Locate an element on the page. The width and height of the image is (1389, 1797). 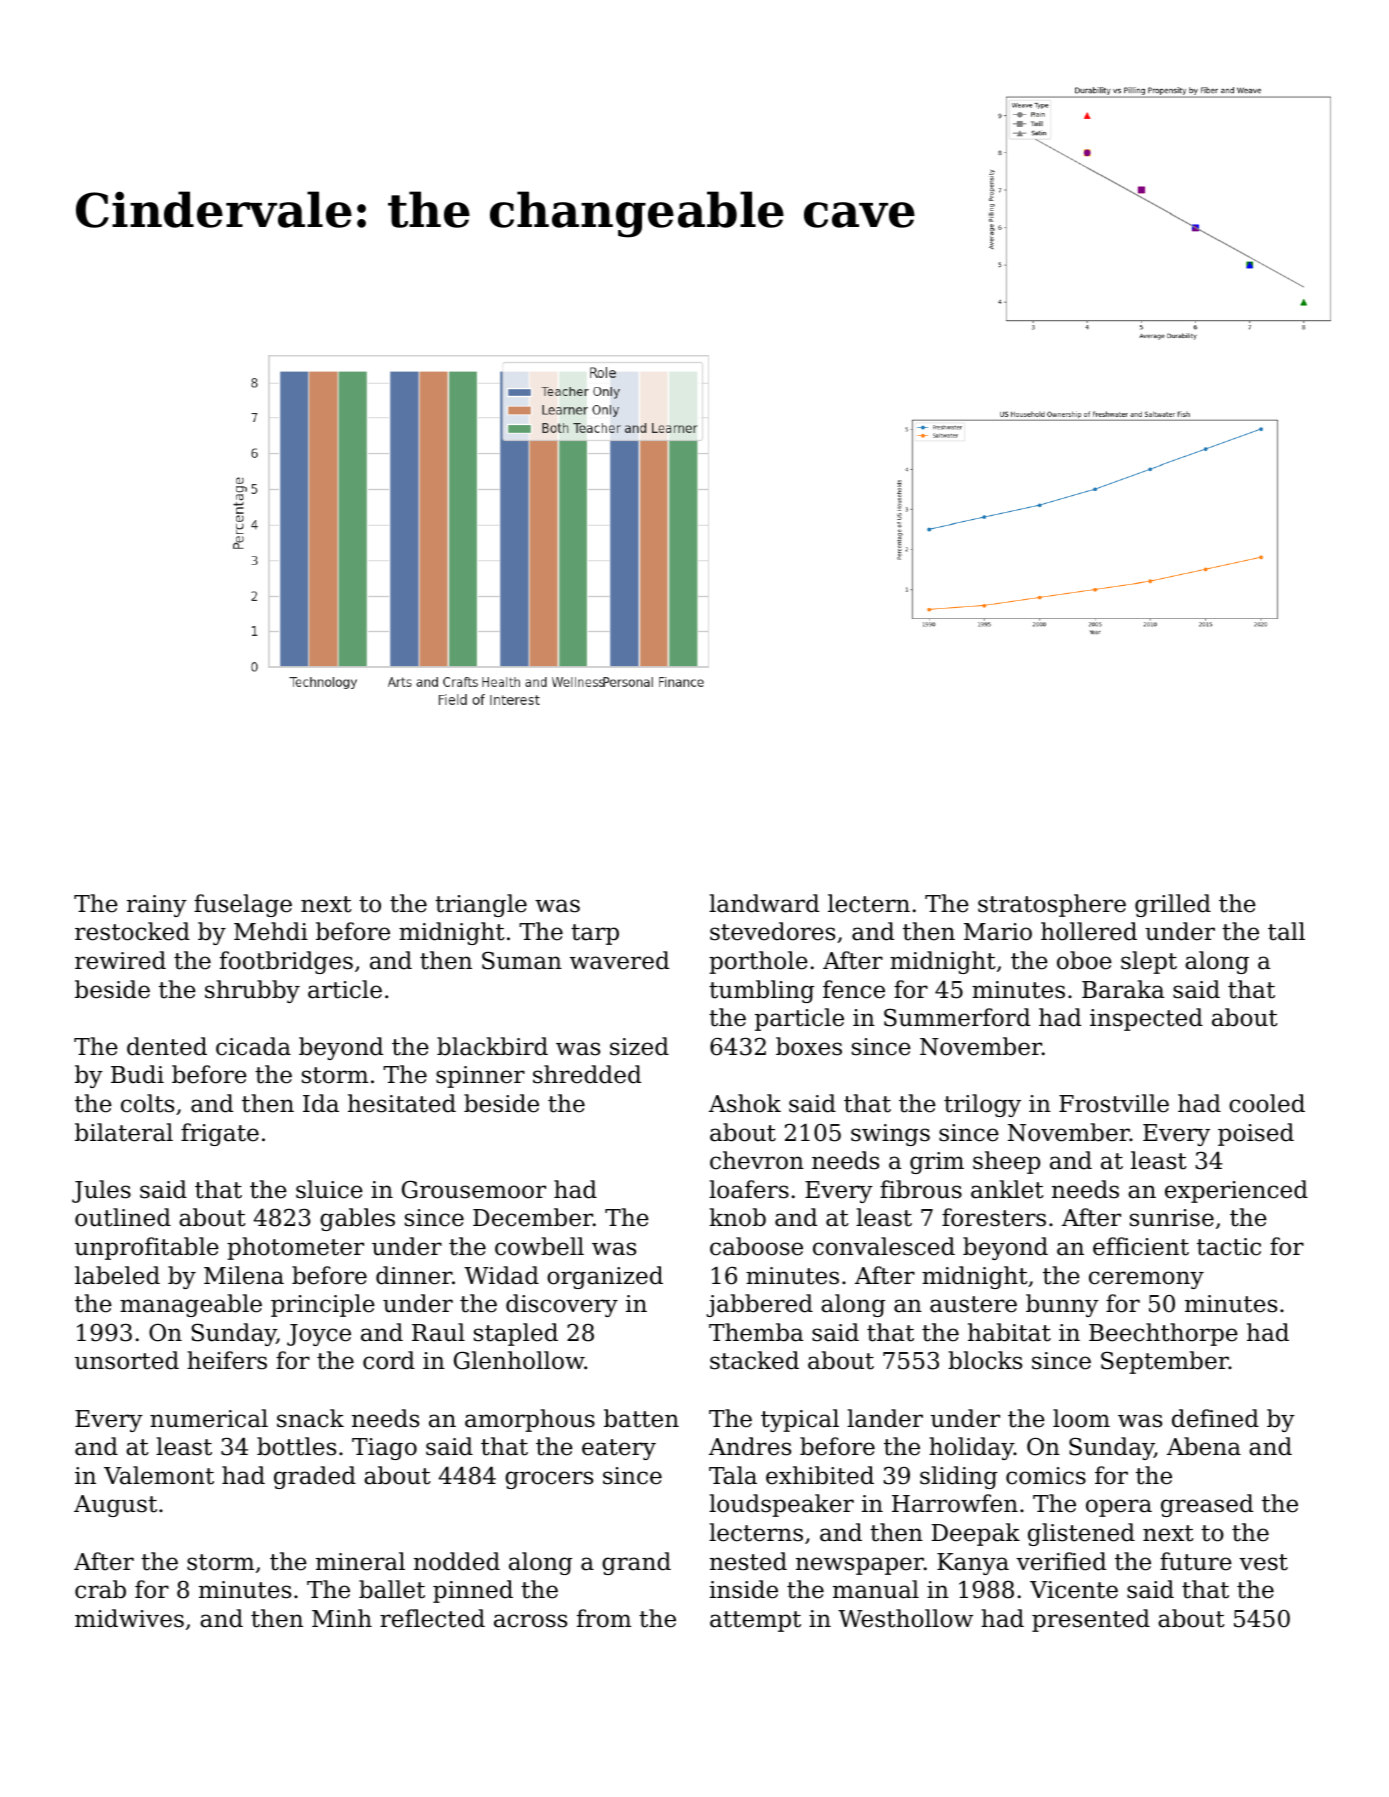
Minh is located at coordinates (342, 1618).
